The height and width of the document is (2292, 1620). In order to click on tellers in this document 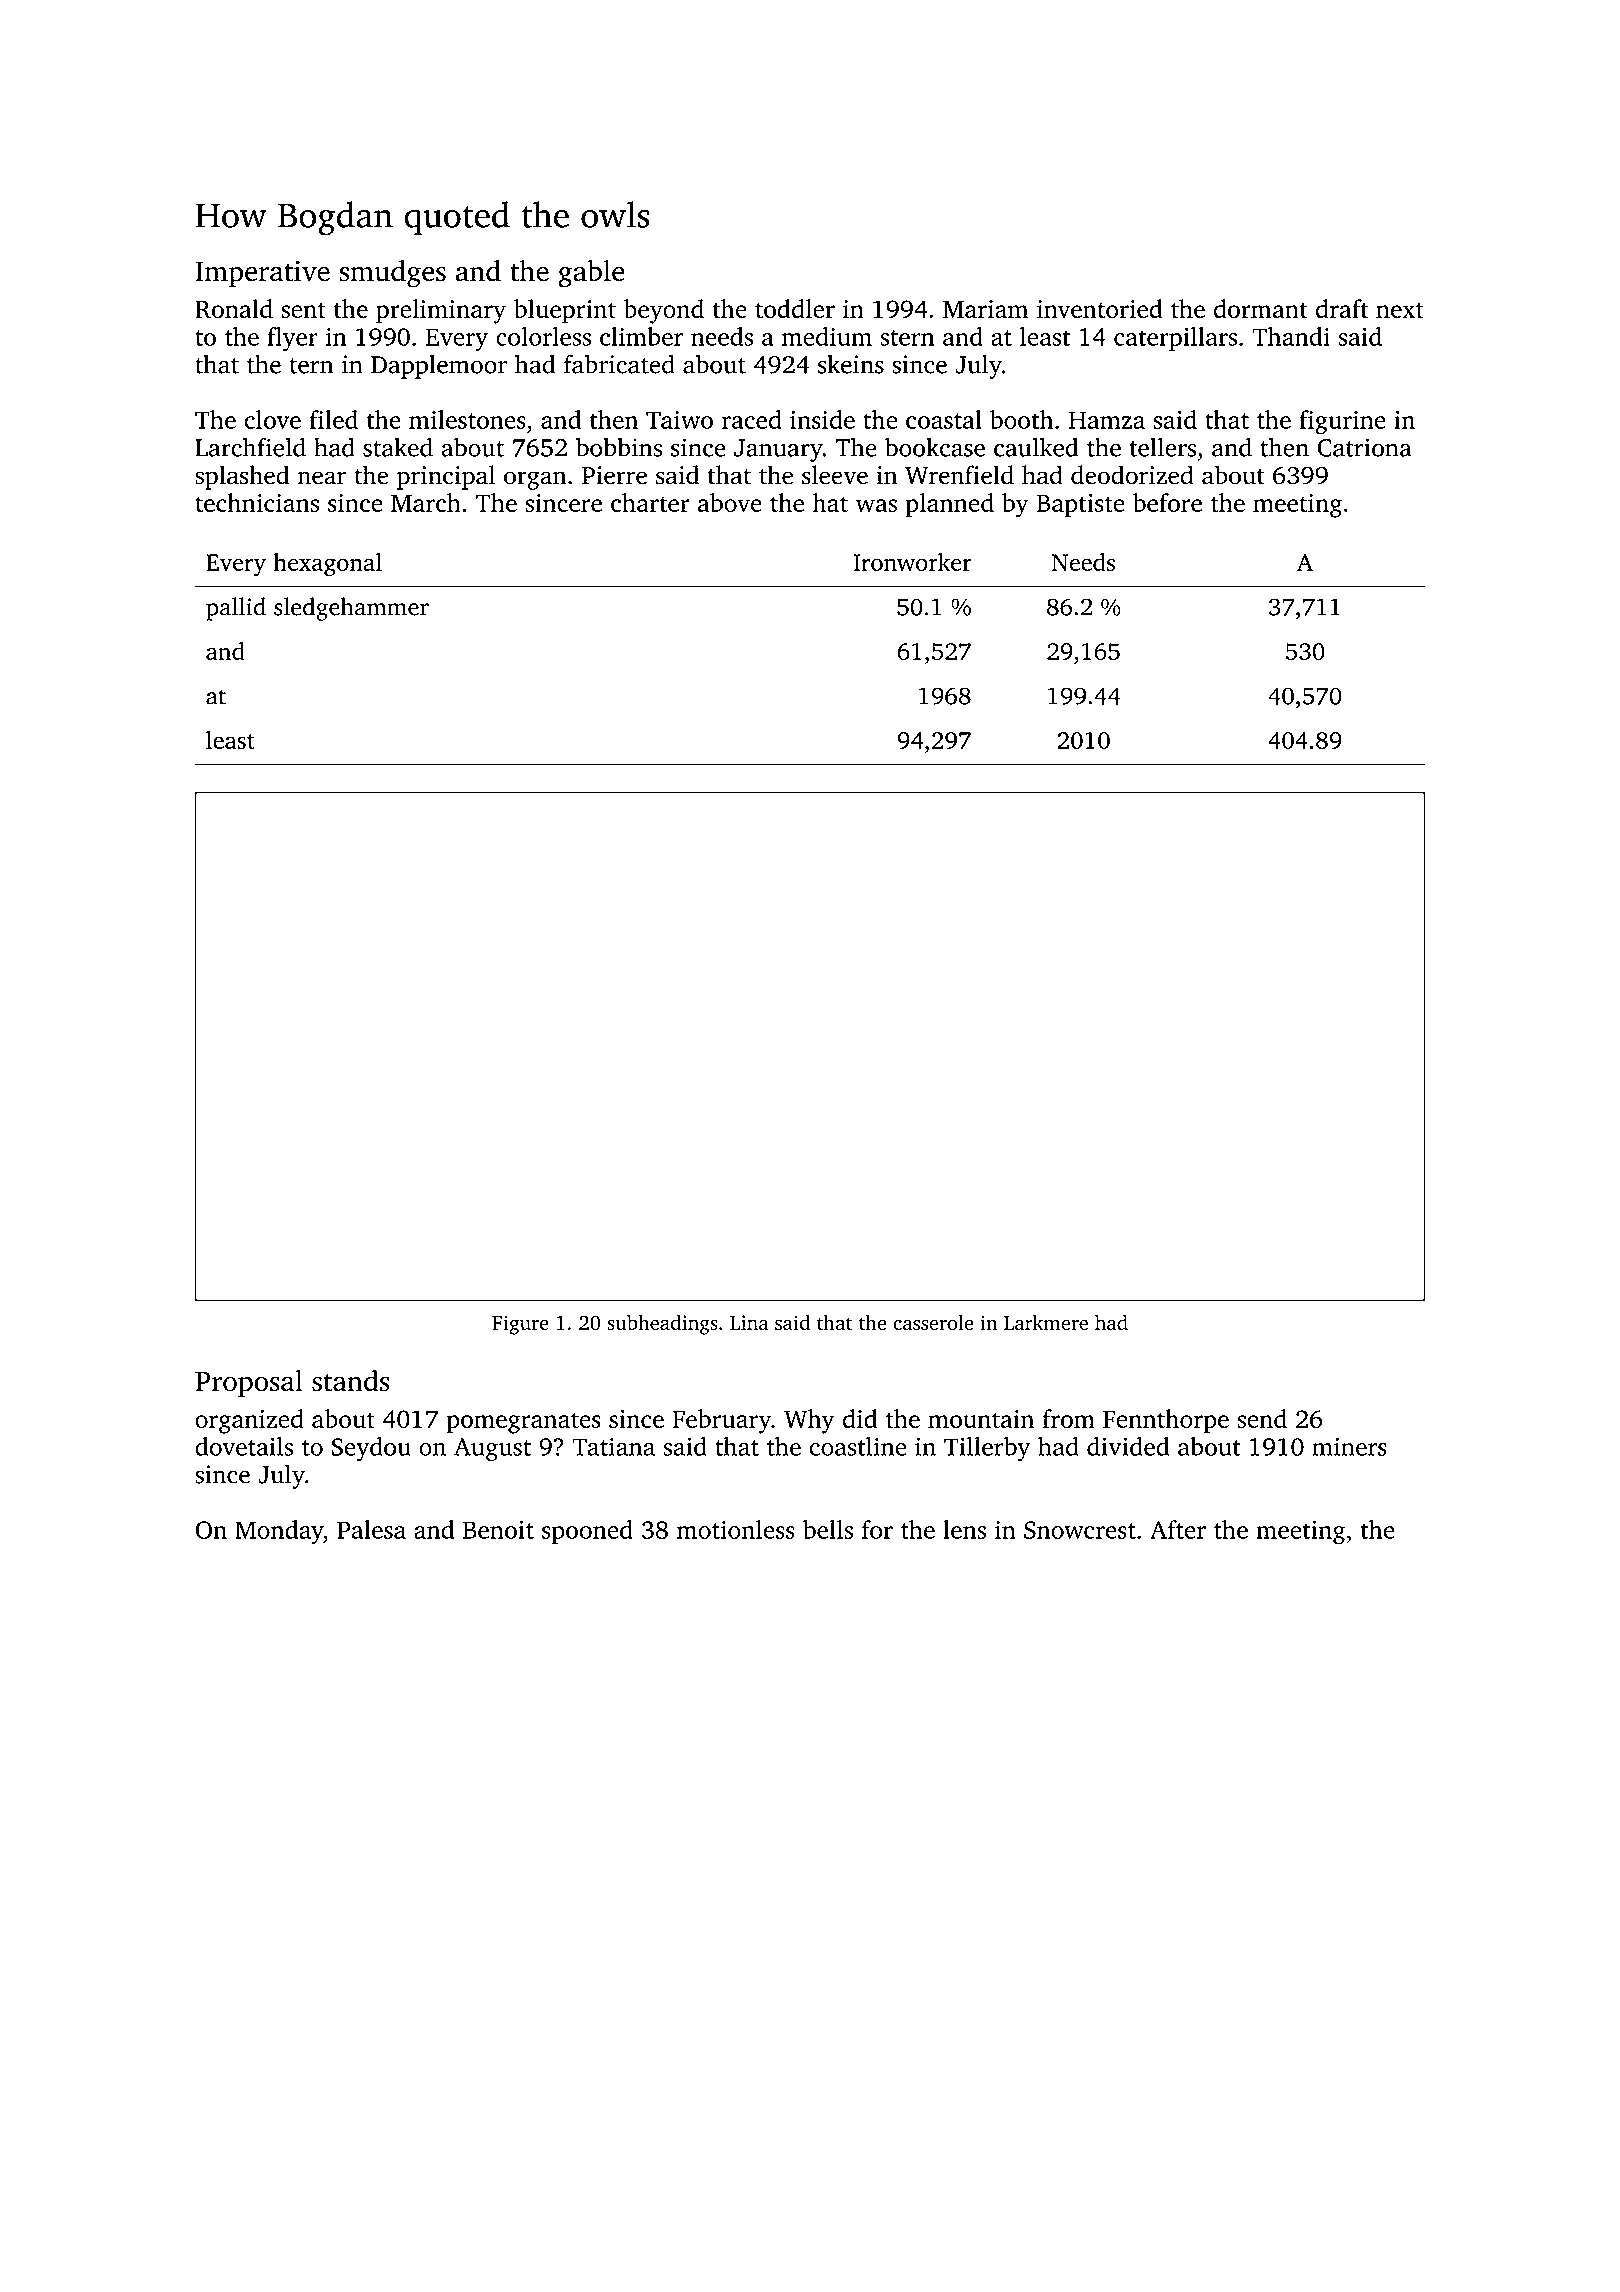, I will do `click(1163, 447)`.
